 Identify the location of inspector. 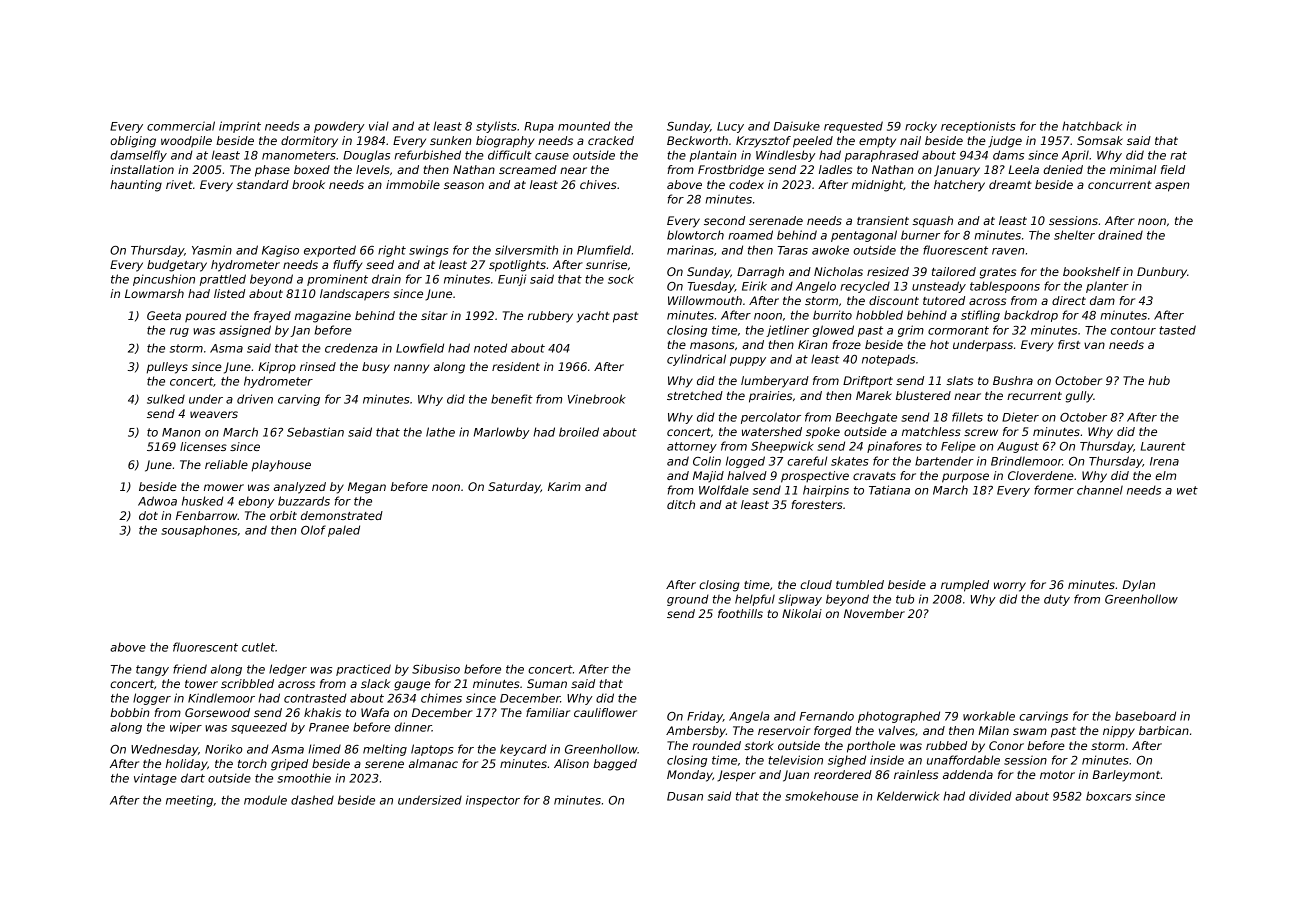
(493, 801).
